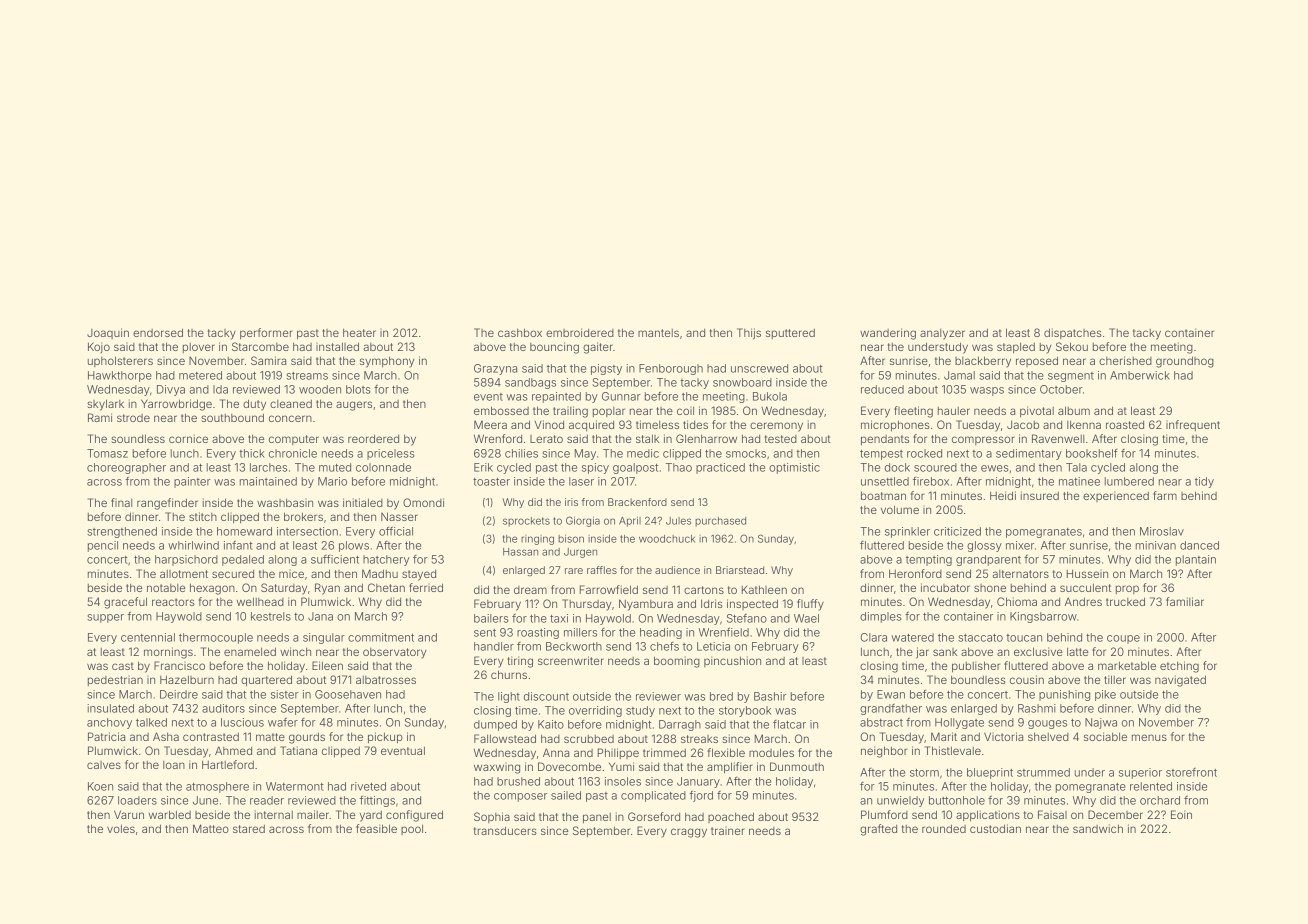 This screenshot has height=924, width=1308. Describe the element at coordinates (205, 800) in the screenshot. I see `June` at that location.
